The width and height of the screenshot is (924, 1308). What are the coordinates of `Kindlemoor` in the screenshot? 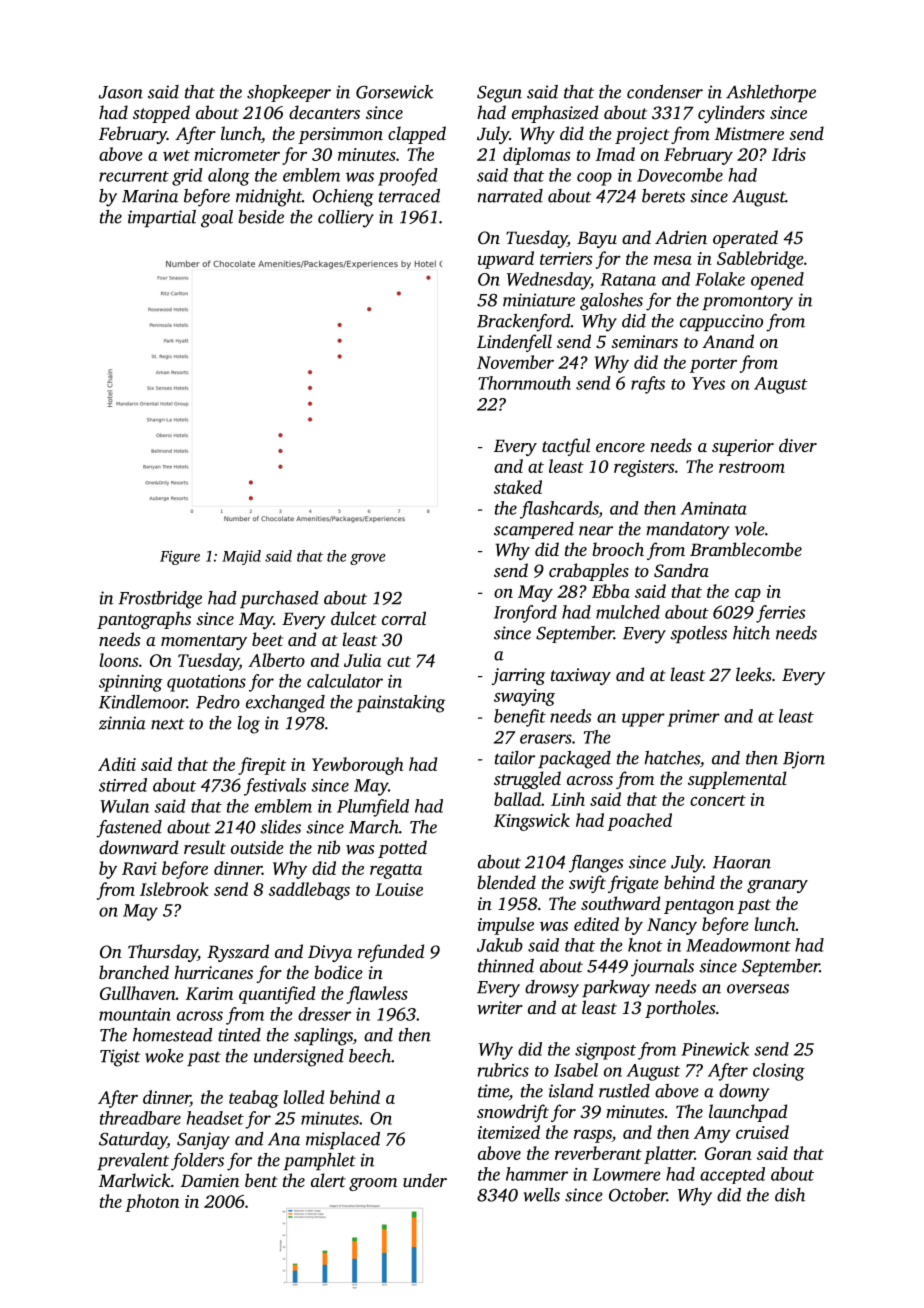 It's located at (143, 702).
